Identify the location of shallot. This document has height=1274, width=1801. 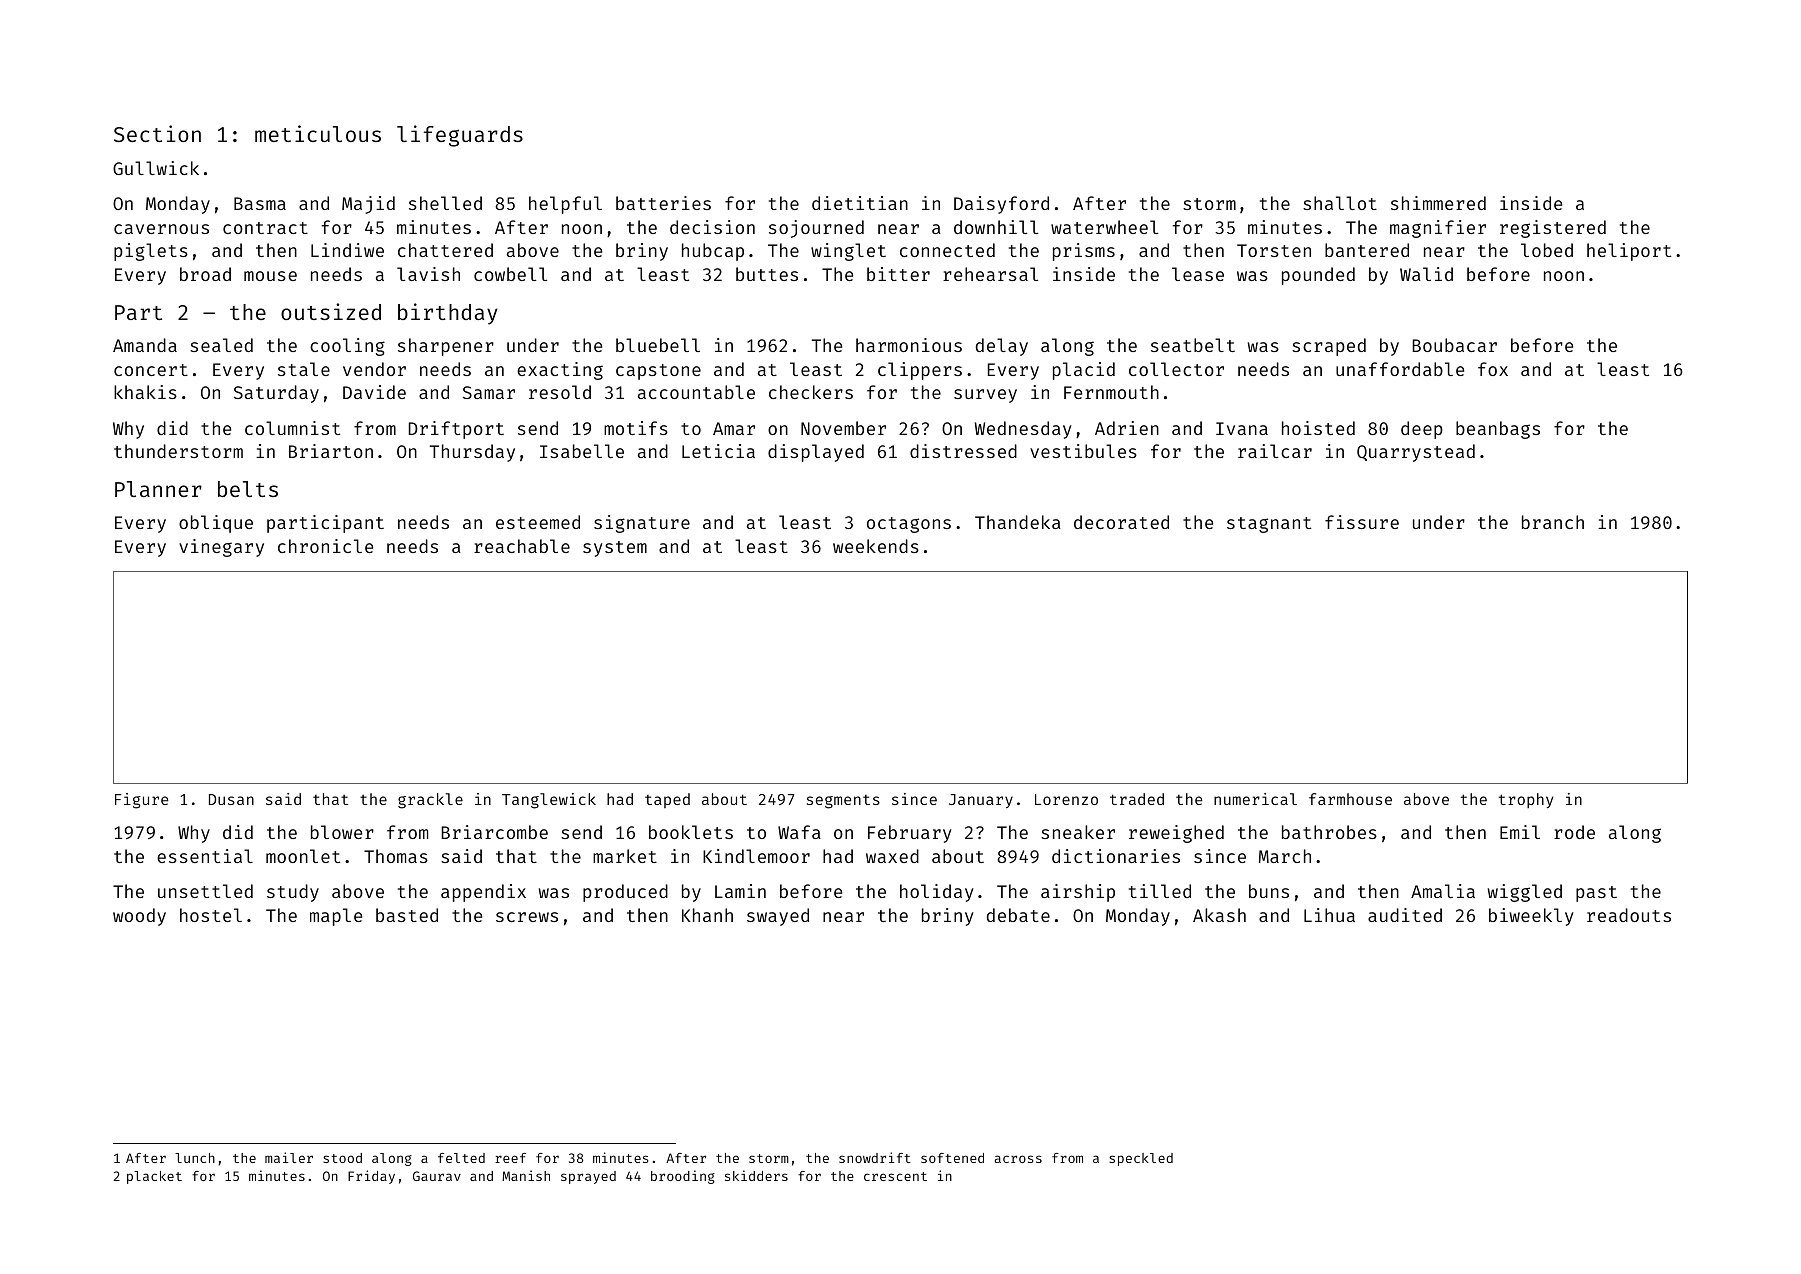
(1340, 203).
